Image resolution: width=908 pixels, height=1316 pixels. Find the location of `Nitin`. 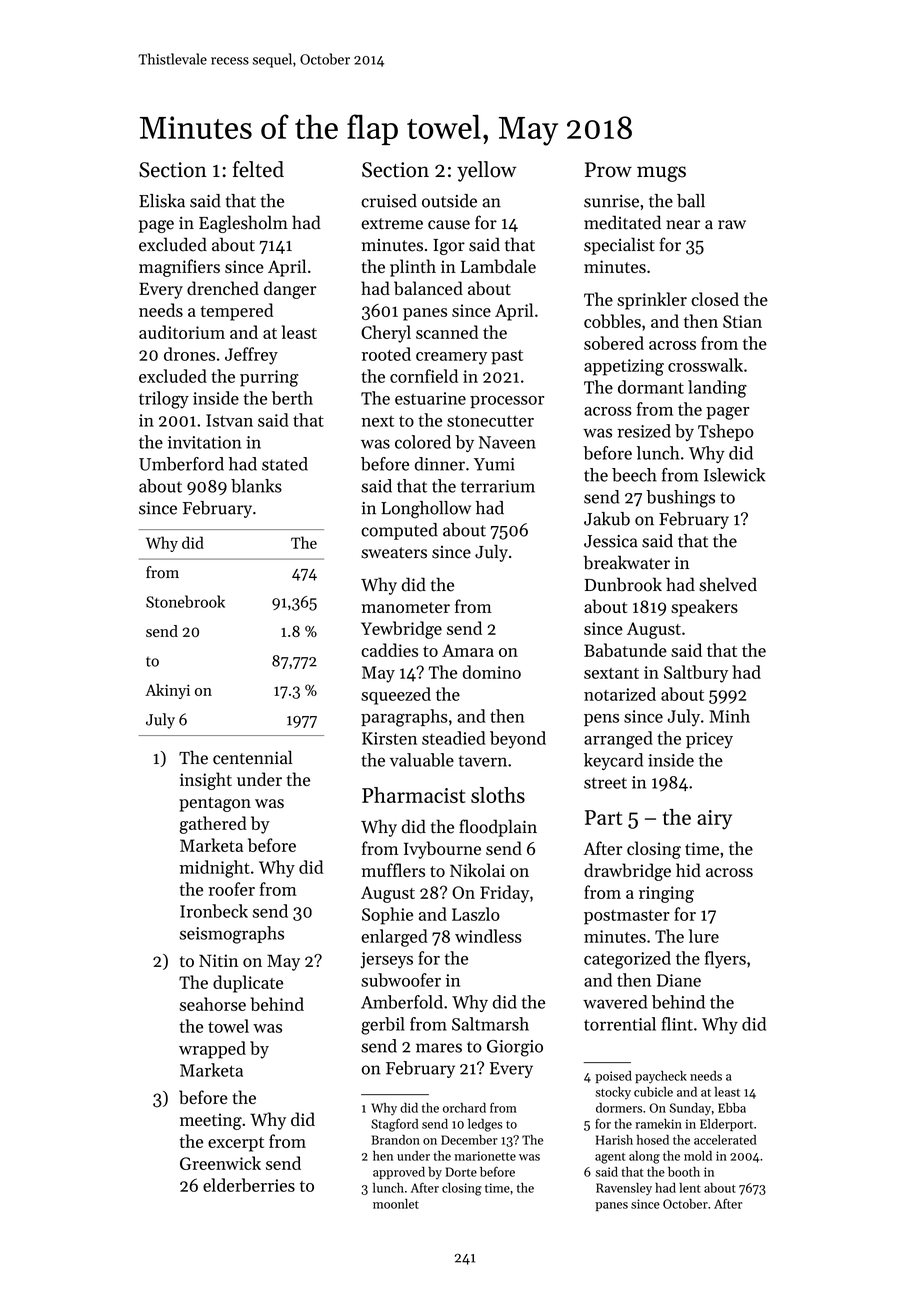

Nitin is located at coordinates (218, 960).
